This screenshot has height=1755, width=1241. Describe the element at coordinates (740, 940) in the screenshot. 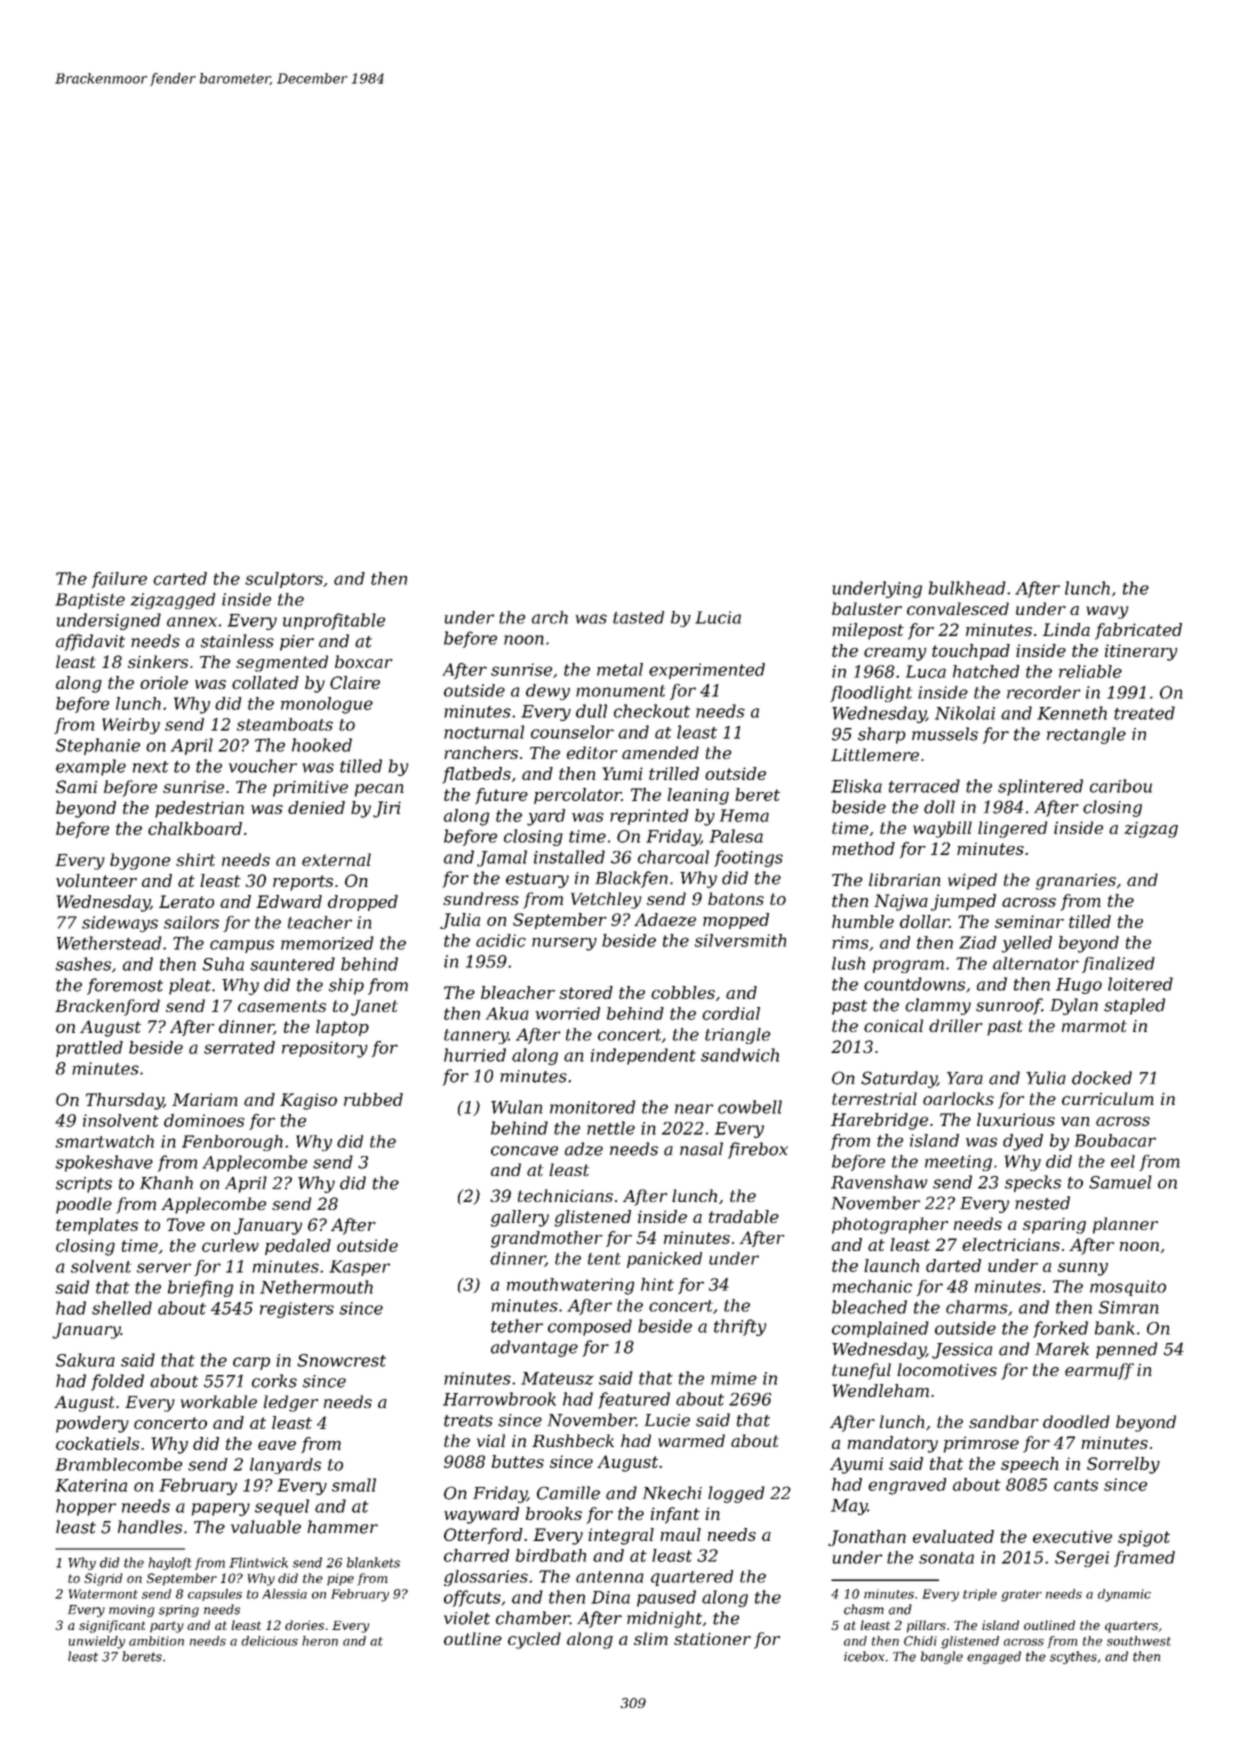

I see `silversmith` at that location.
